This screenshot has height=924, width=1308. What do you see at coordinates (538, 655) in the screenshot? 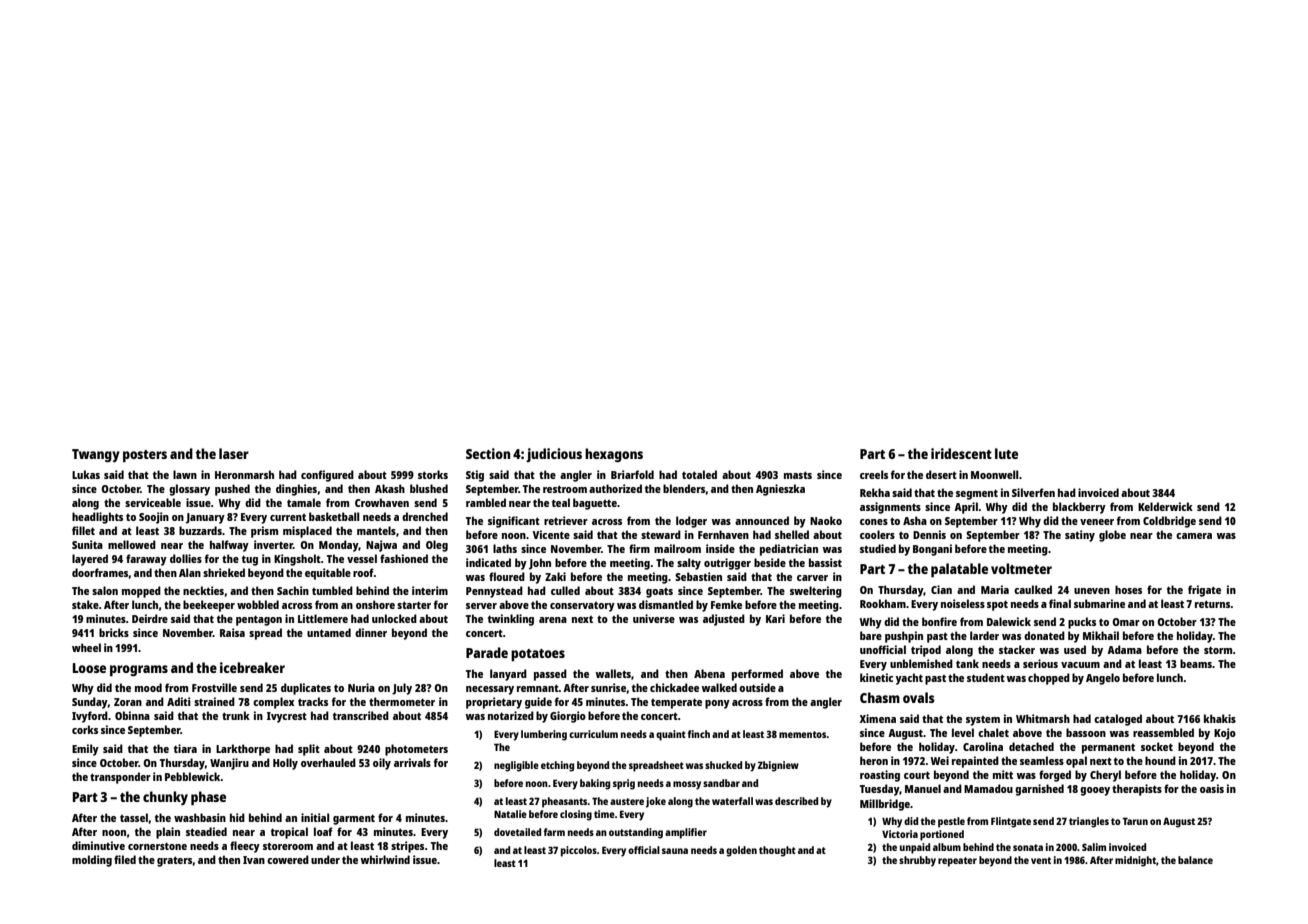
I see `potatoes` at bounding box center [538, 655].
